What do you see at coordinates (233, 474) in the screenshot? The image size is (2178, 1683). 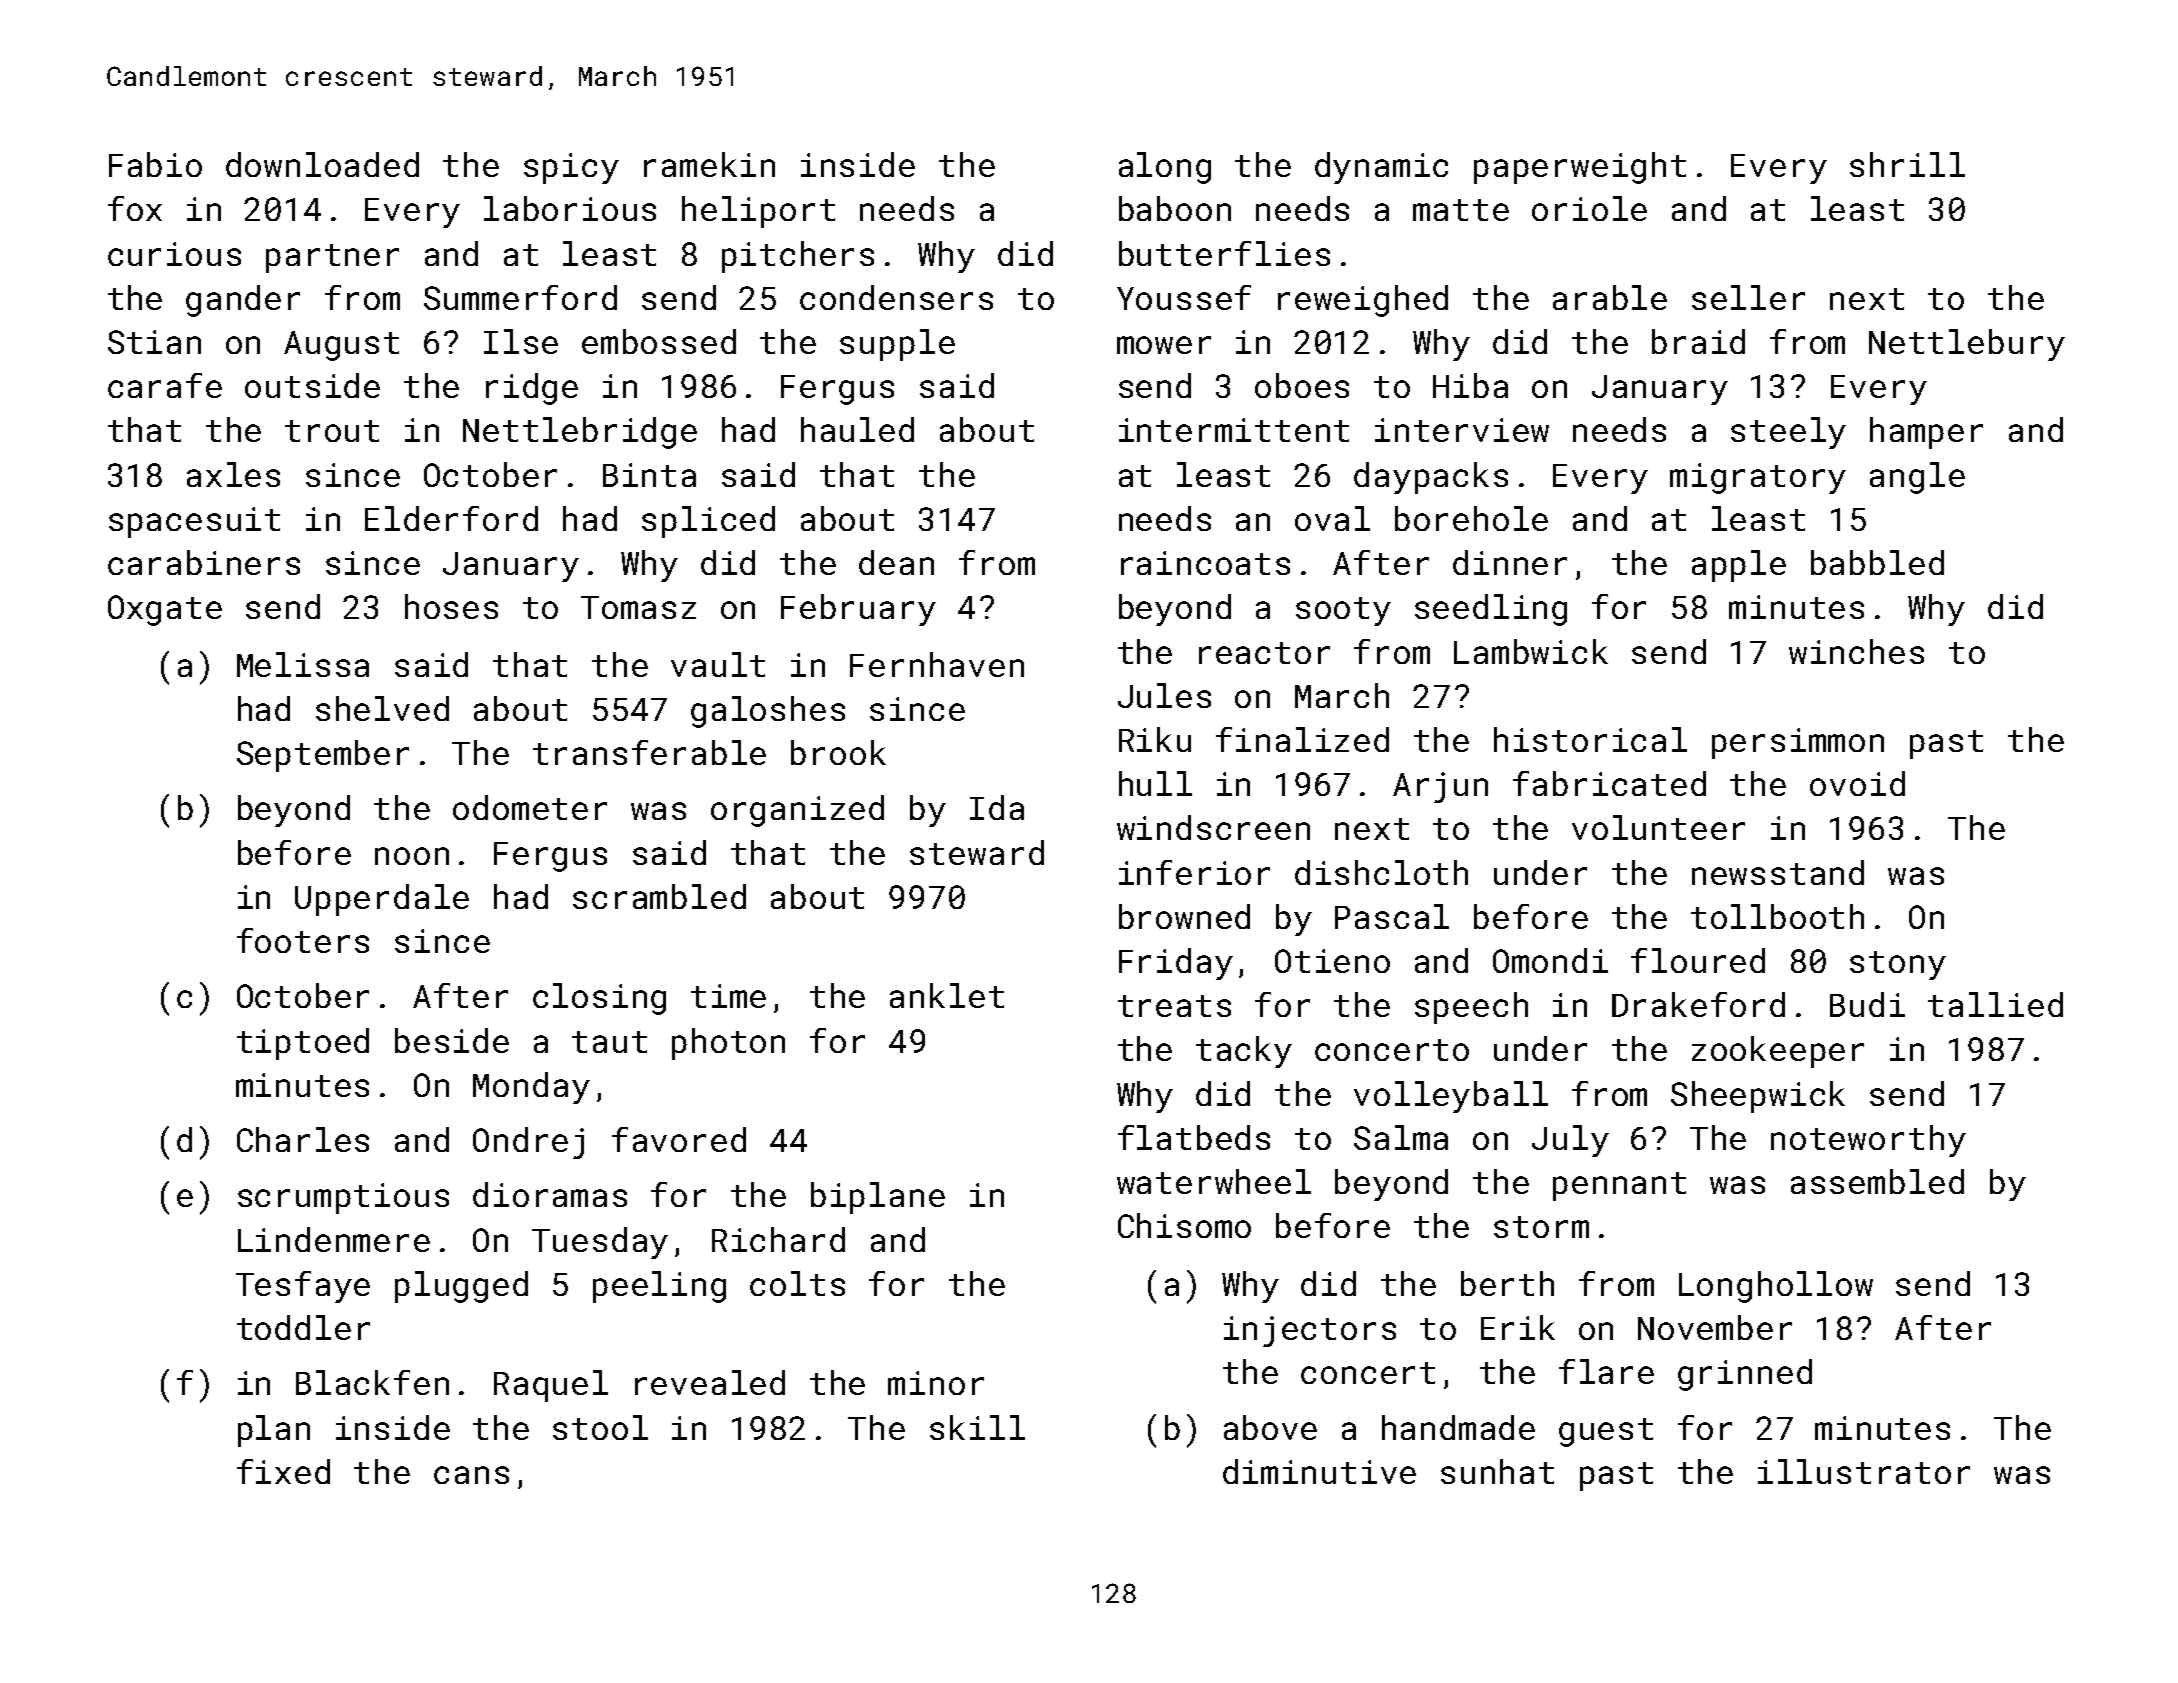 I see `axles` at bounding box center [233, 474].
